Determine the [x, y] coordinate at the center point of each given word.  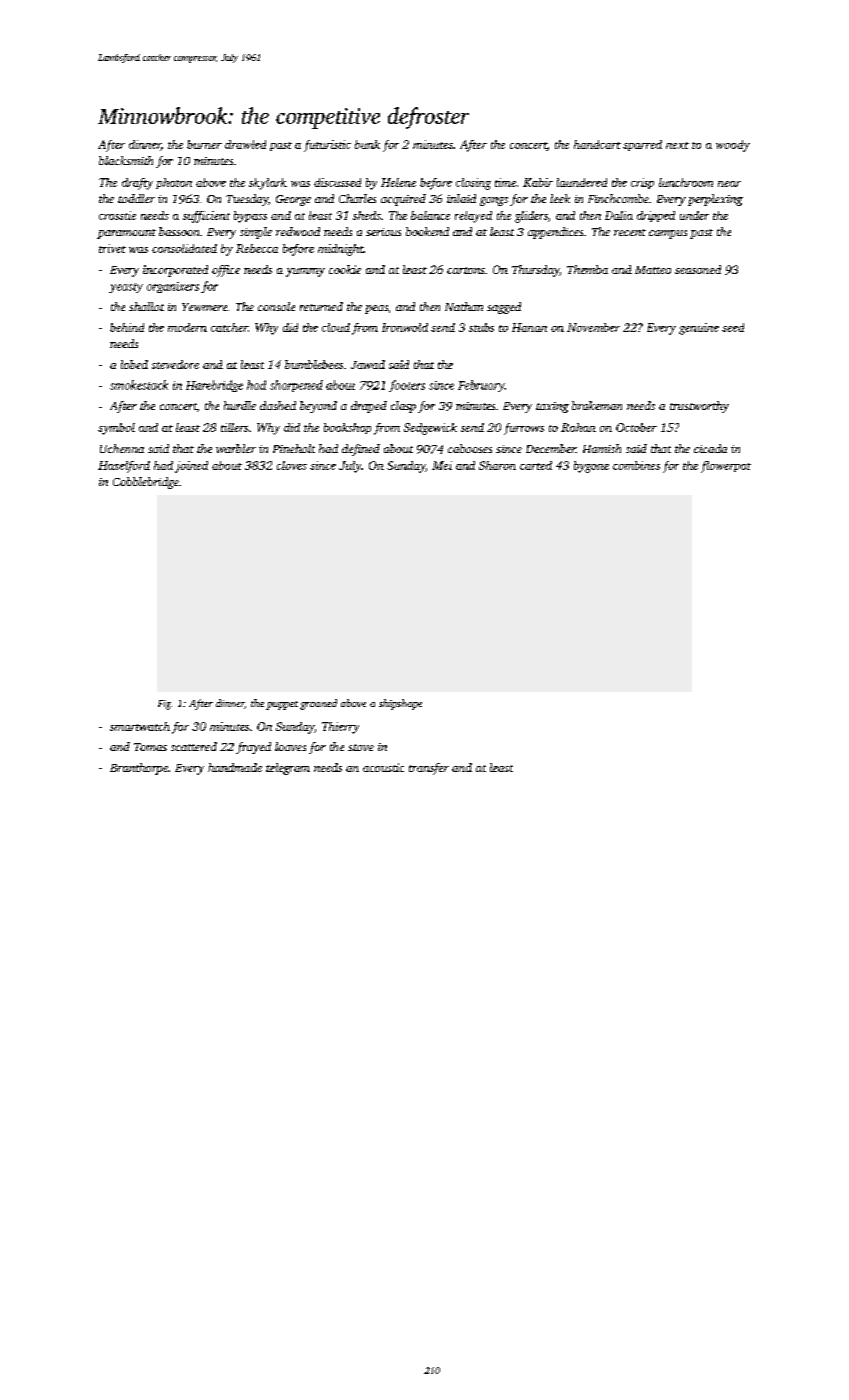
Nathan [464, 306]
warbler [236, 448]
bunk [367, 144]
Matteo [653, 270]
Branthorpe [139, 769]
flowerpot [726, 467]
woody [733, 146]
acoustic [383, 767]
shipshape [400, 704]
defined [361, 450]
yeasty [126, 288]
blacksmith [126, 160]
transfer [429, 769]
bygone [591, 467]
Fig [164, 705]
